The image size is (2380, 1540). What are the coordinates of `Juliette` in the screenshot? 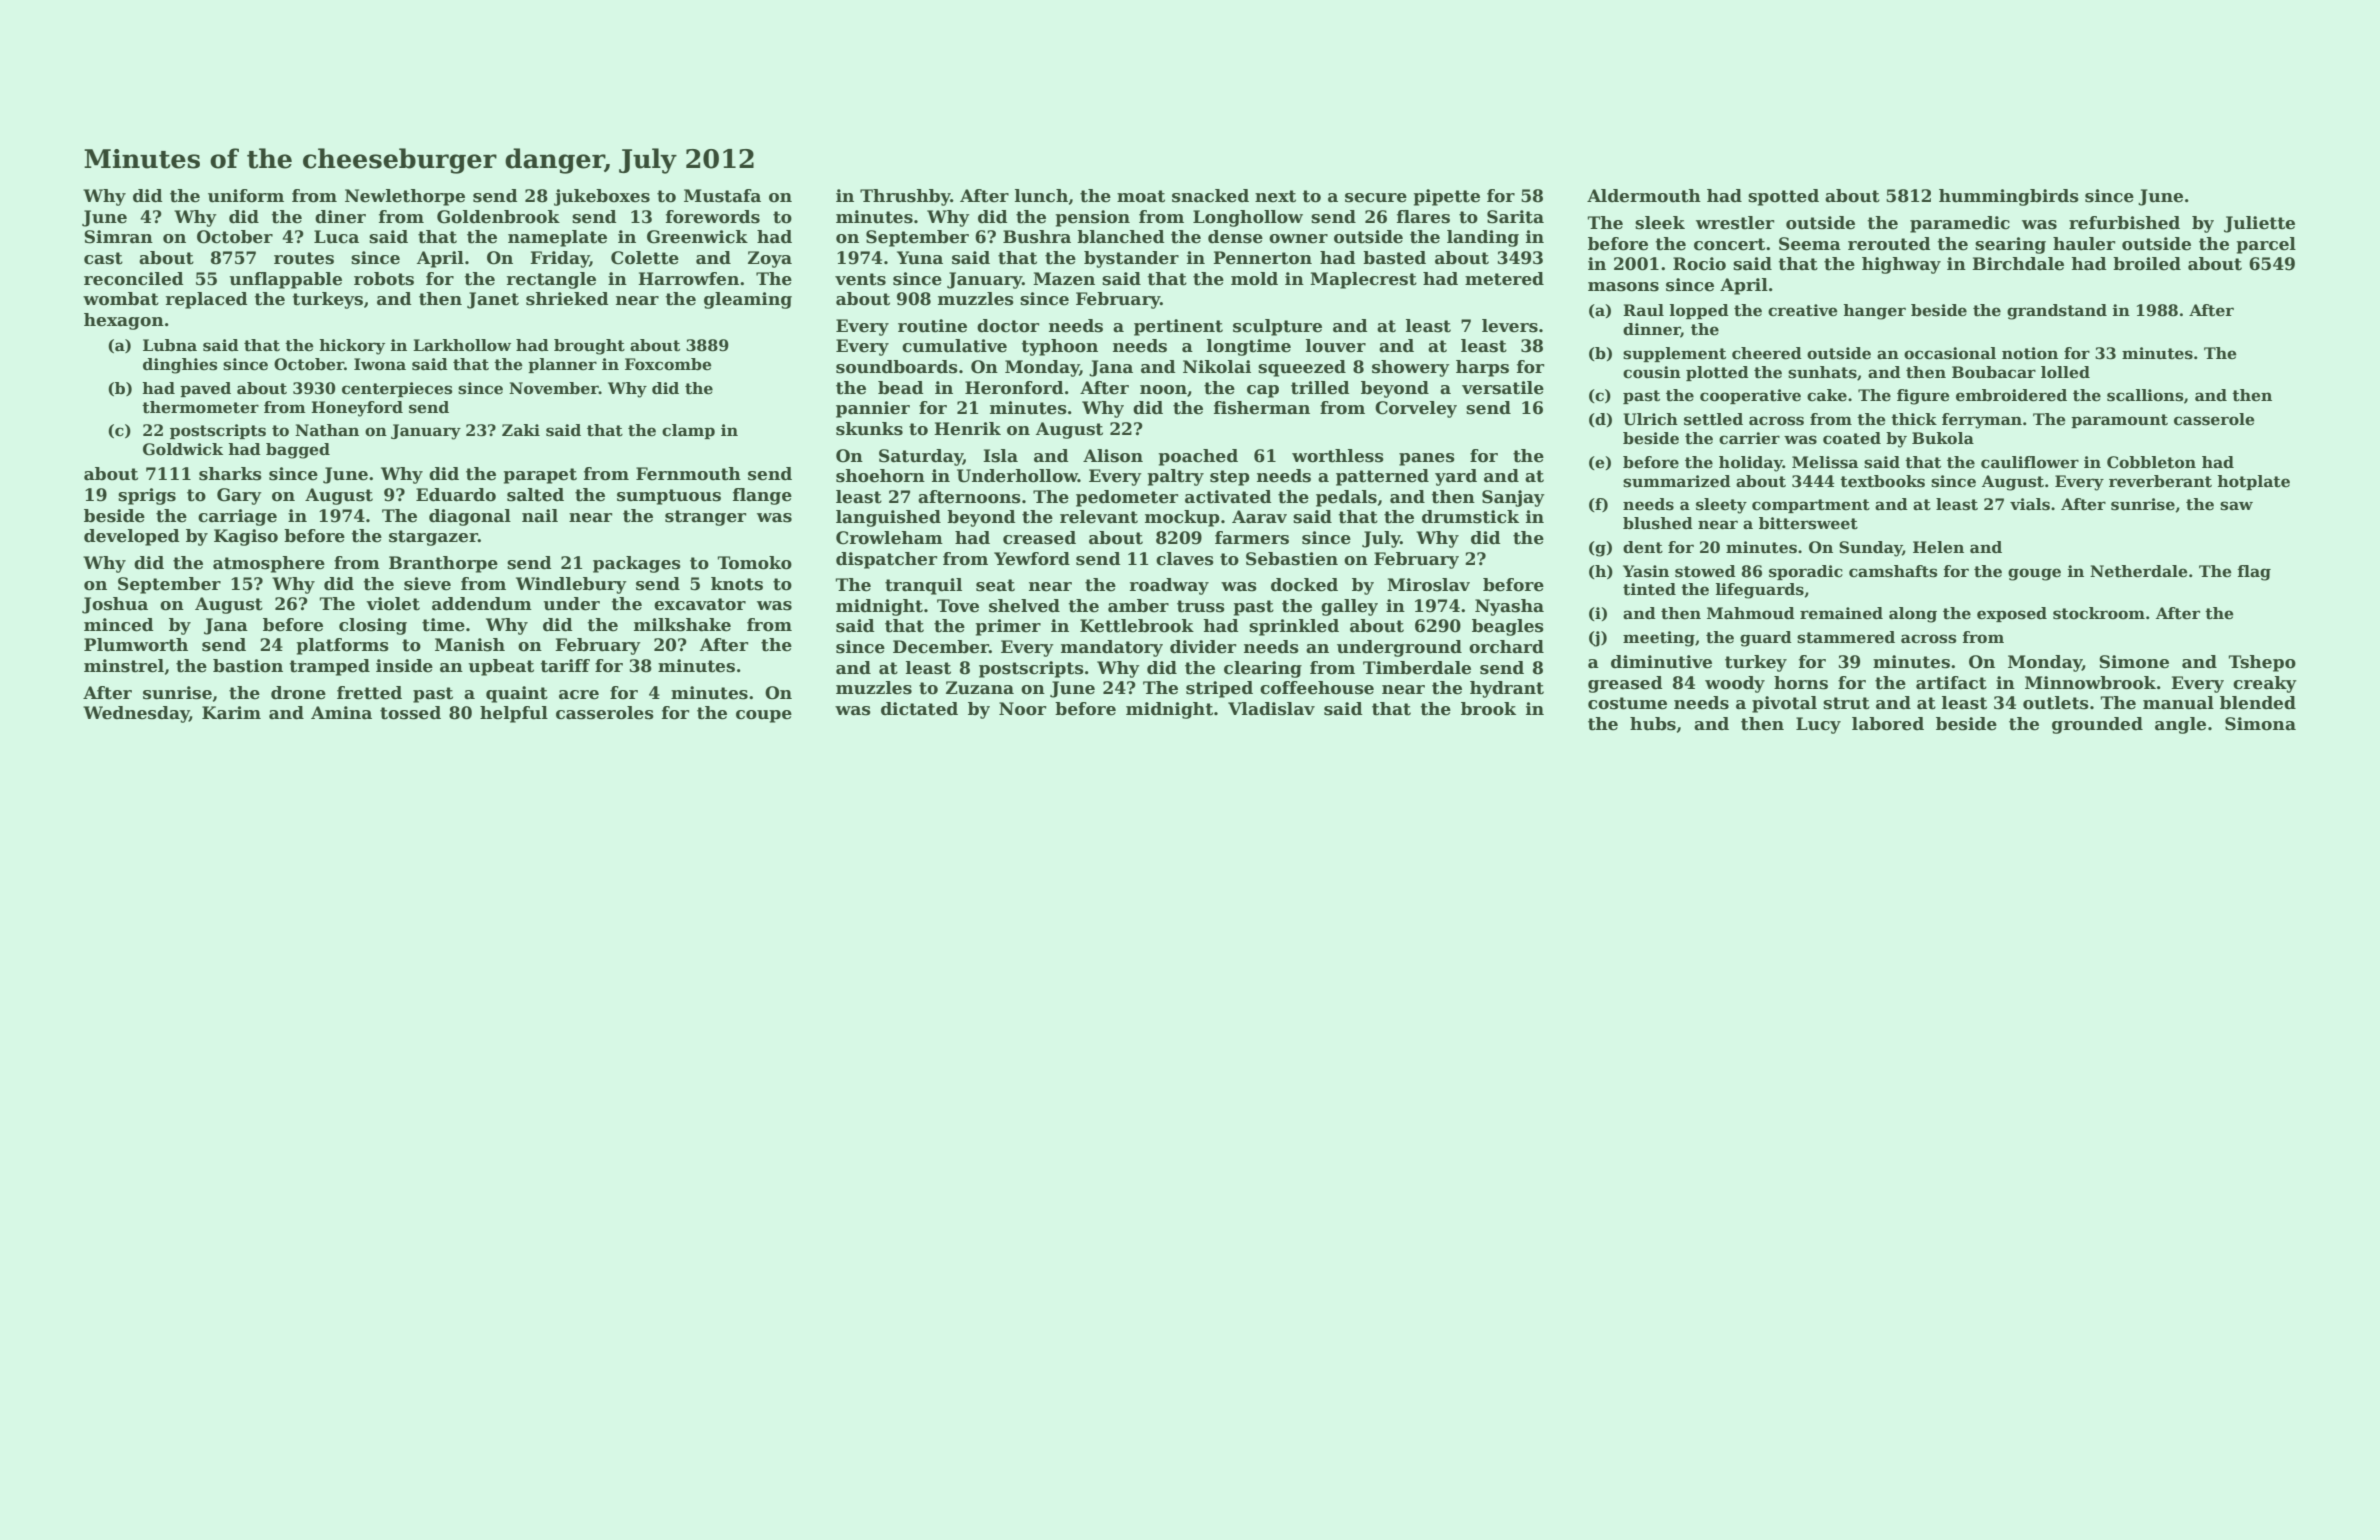 It's located at (2259, 224).
